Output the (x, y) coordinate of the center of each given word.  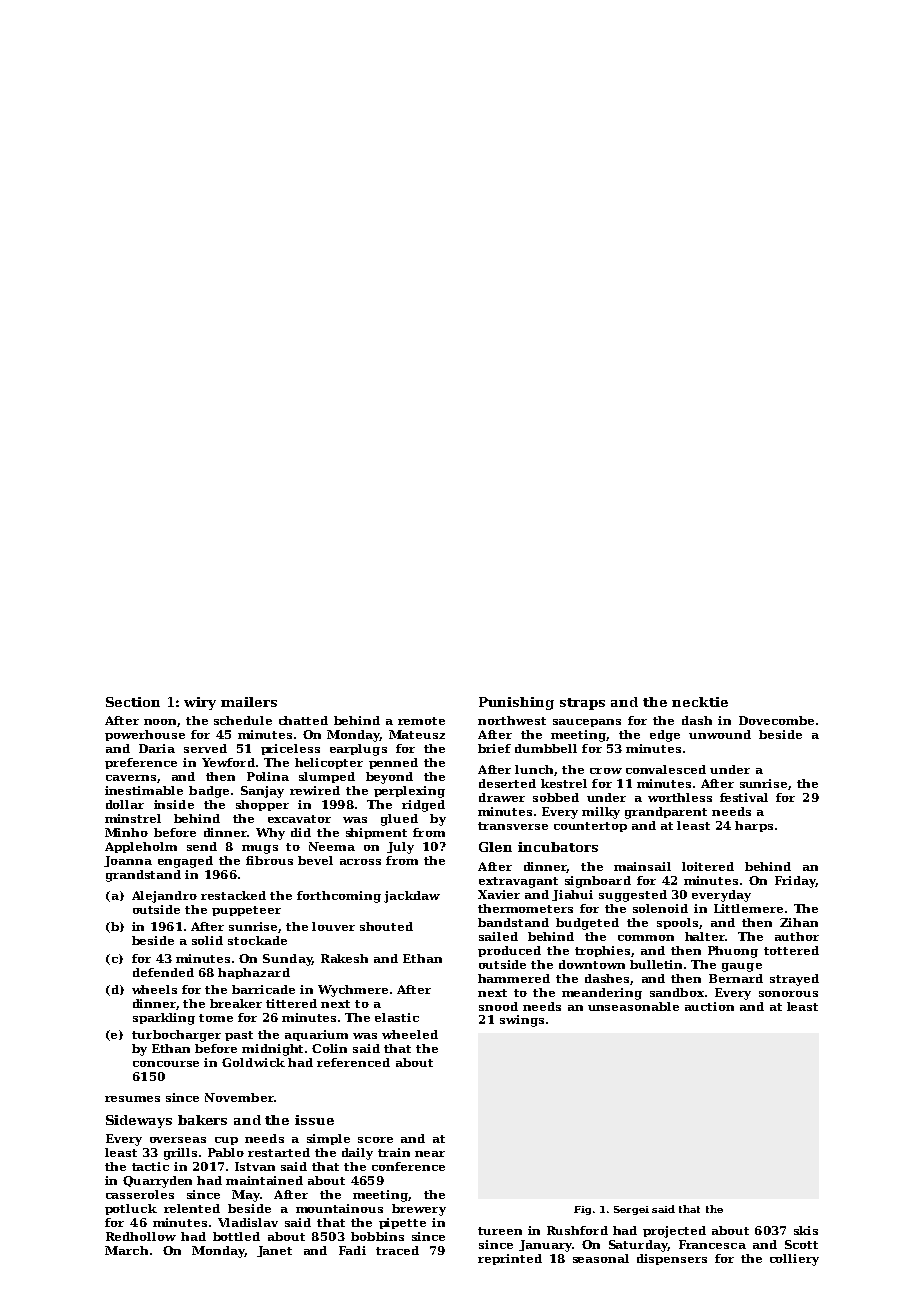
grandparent (666, 813)
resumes (132, 1099)
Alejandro (164, 897)
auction (709, 1006)
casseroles (140, 1194)
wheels (154, 989)
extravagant (518, 882)
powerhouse (145, 735)
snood (498, 1006)
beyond (389, 778)
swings (522, 1021)
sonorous (788, 994)
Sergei (631, 1210)
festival (744, 797)
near (430, 1154)
